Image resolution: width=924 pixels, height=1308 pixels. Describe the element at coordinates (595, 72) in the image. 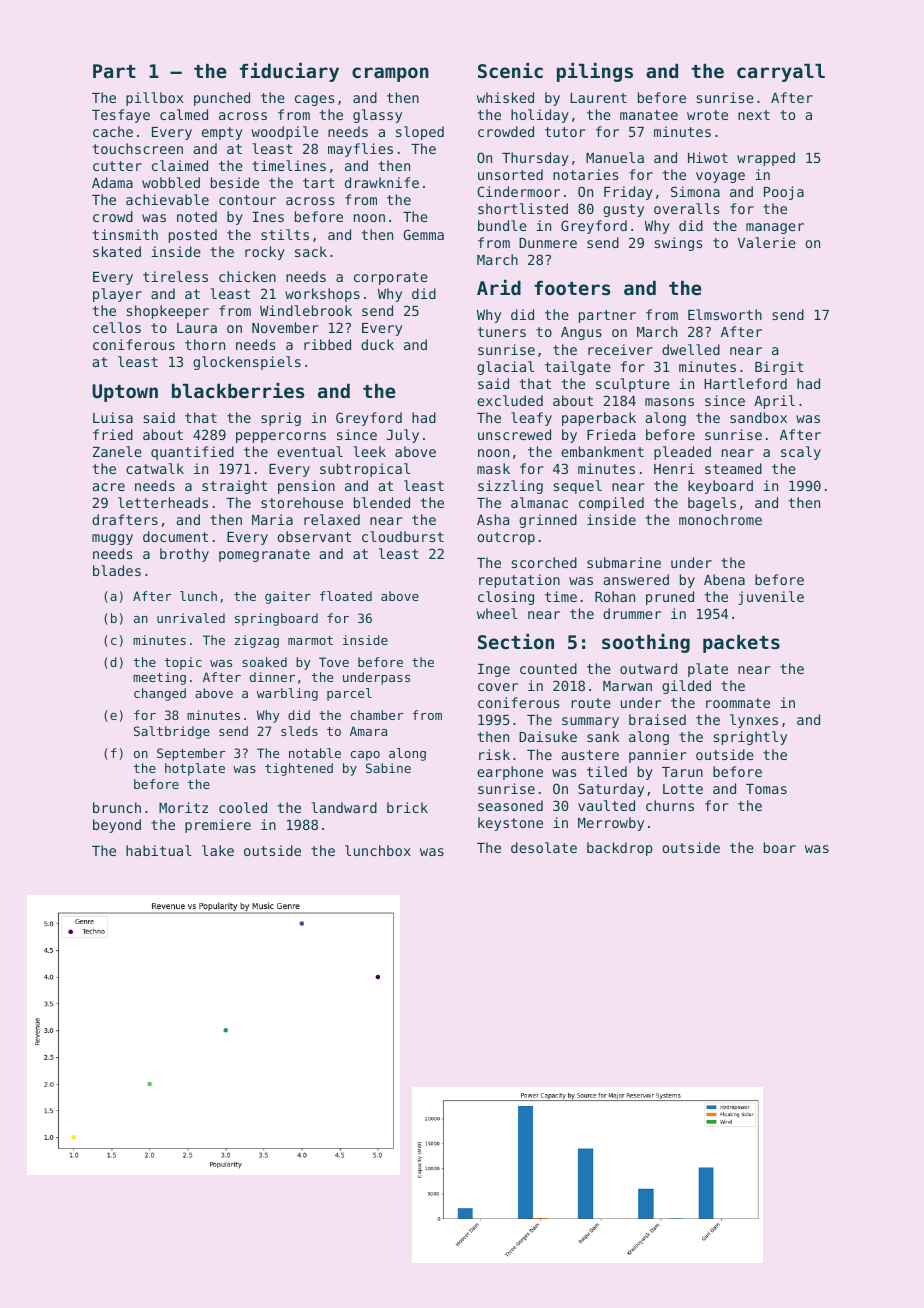

I see `pilings` at that location.
